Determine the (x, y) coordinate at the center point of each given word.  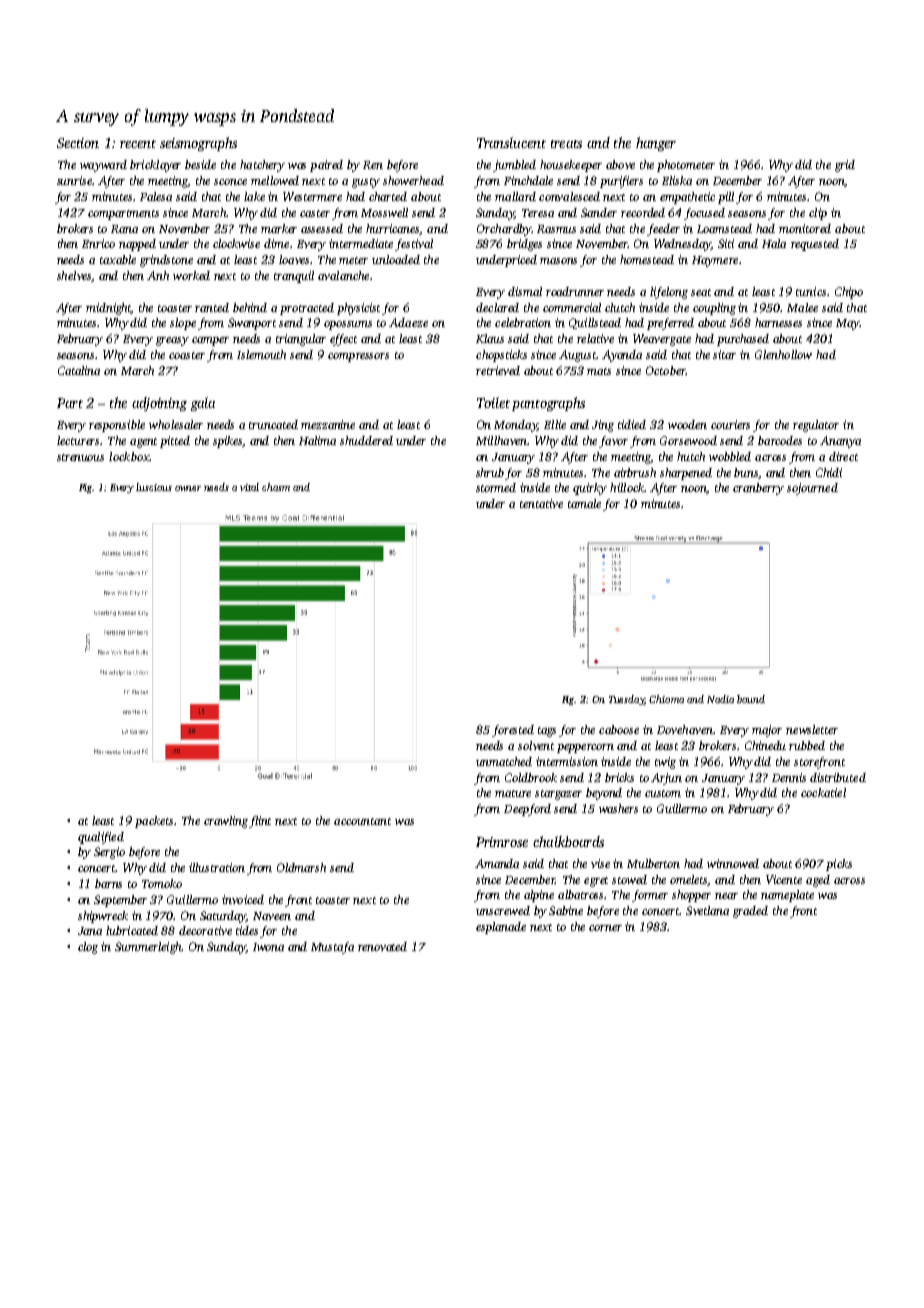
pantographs (548, 404)
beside (200, 164)
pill (726, 198)
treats (566, 144)
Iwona (268, 947)
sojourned (812, 489)
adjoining (159, 404)
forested (513, 731)
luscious (154, 487)
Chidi (829, 472)
